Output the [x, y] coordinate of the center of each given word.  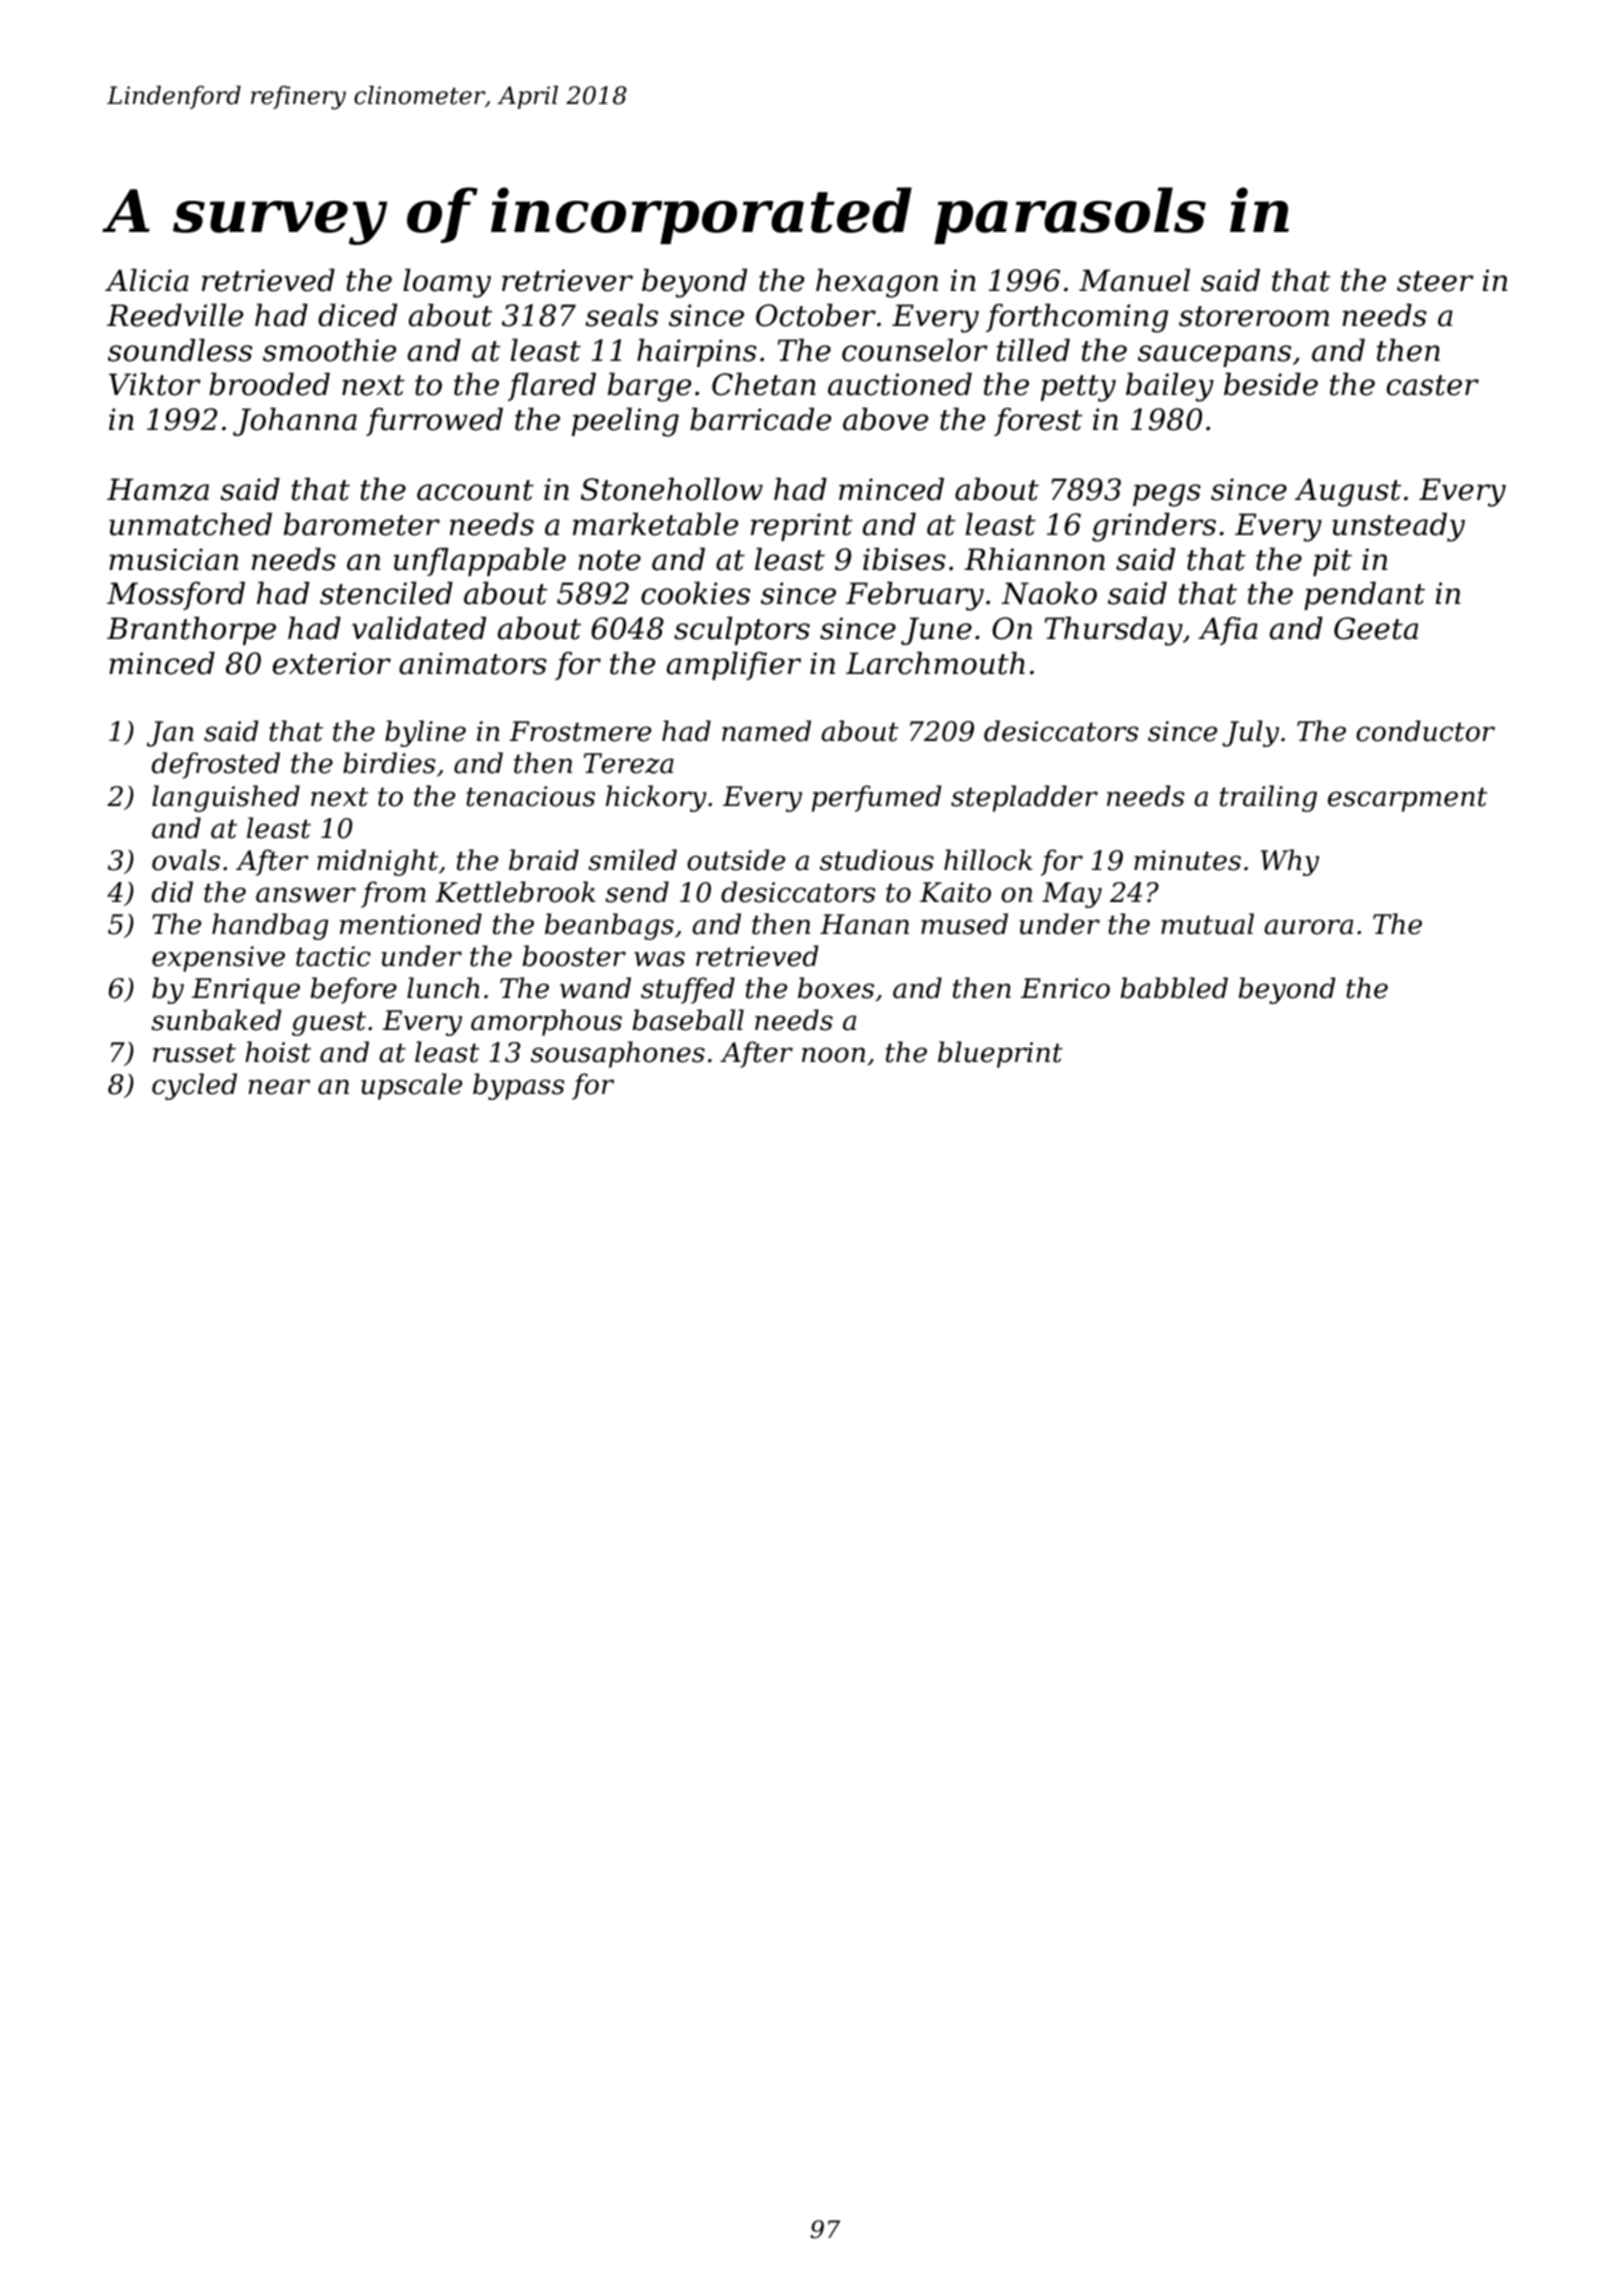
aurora [1308, 927]
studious [877, 860]
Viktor [155, 384]
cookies [695, 593]
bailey [1170, 387]
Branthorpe [191, 631]
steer [1435, 281]
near [279, 1087]
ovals [186, 860]
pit [1332, 562]
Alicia [147, 280]
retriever [567, 280]
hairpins [697, 353]
